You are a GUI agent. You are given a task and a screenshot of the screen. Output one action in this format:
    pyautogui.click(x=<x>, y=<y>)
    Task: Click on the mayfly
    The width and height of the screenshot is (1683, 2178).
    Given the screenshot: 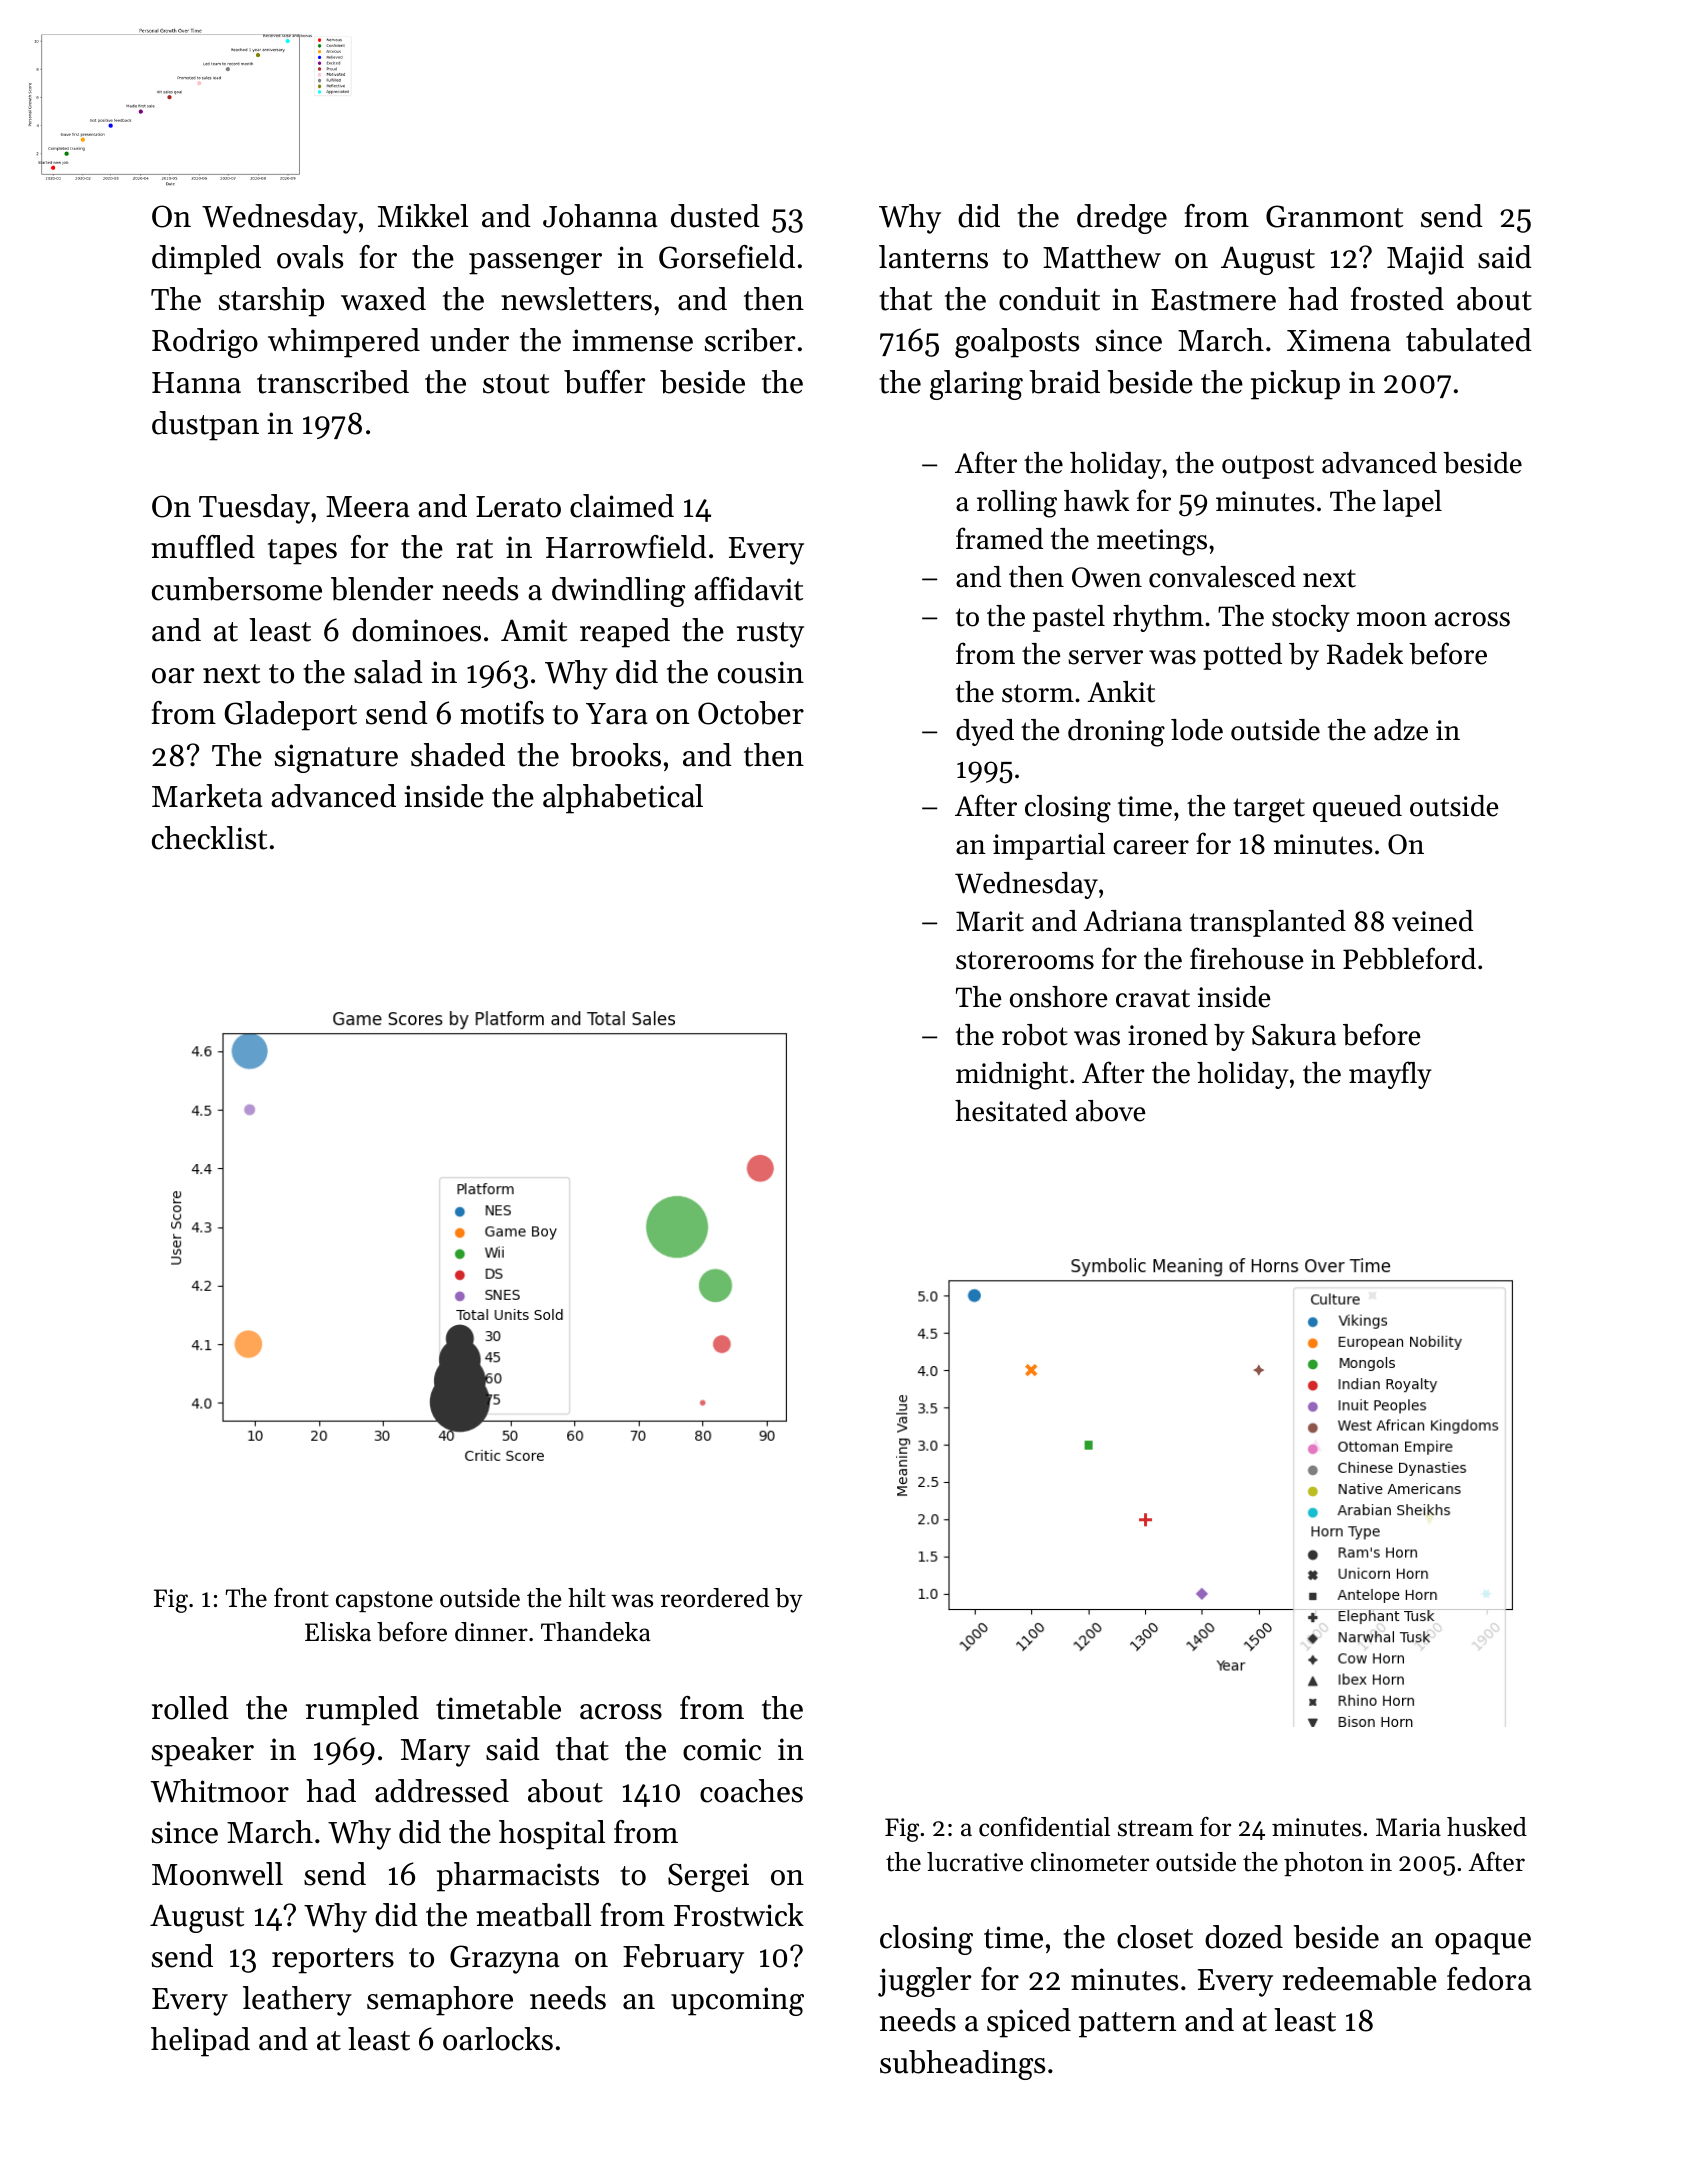 What is the action you would take?
    pyautogui.click(x=1390, y=1075)
